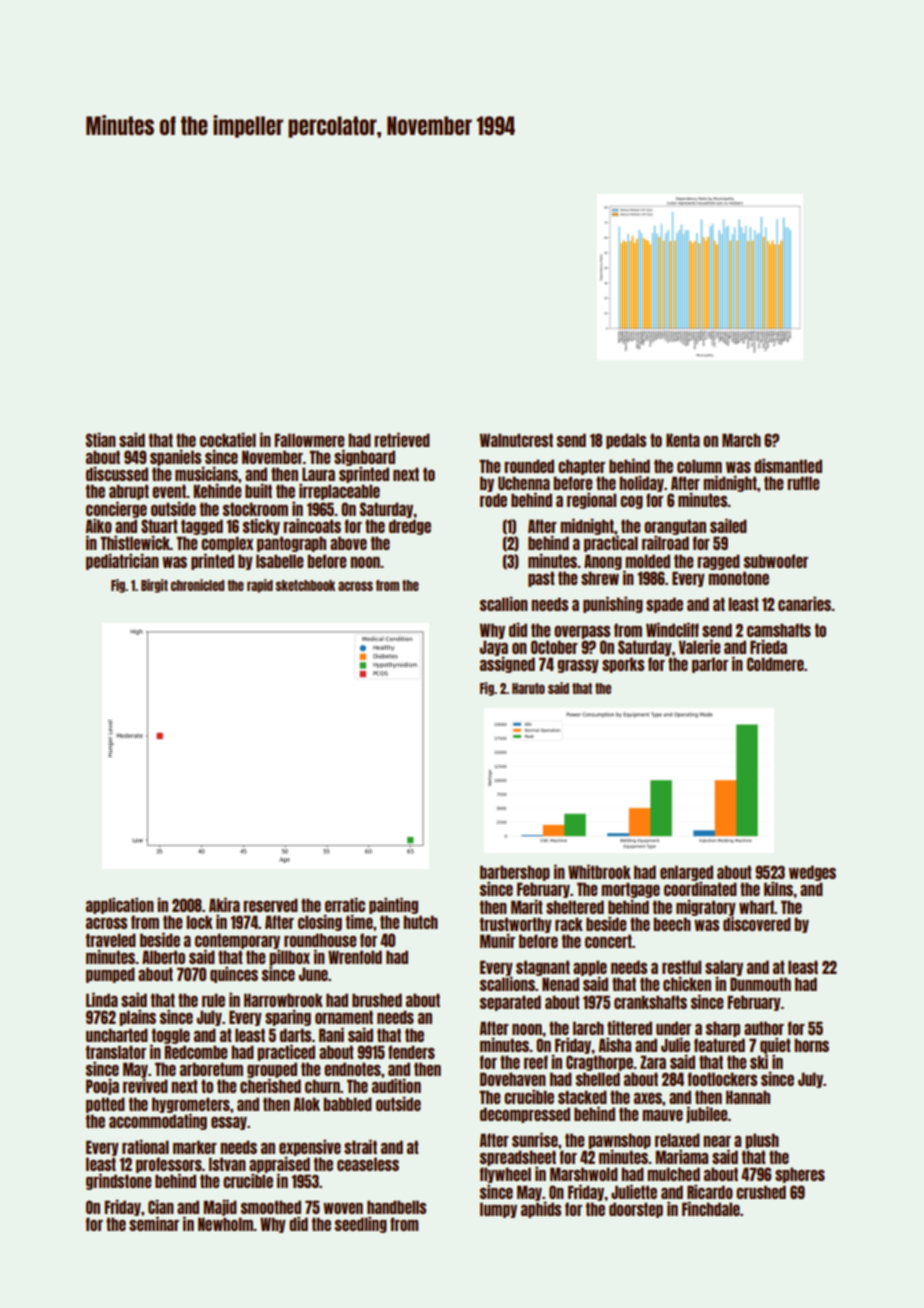 This screenshot has width=924, height=1308. I want to click on Dunmouth, so click(760, 984).
